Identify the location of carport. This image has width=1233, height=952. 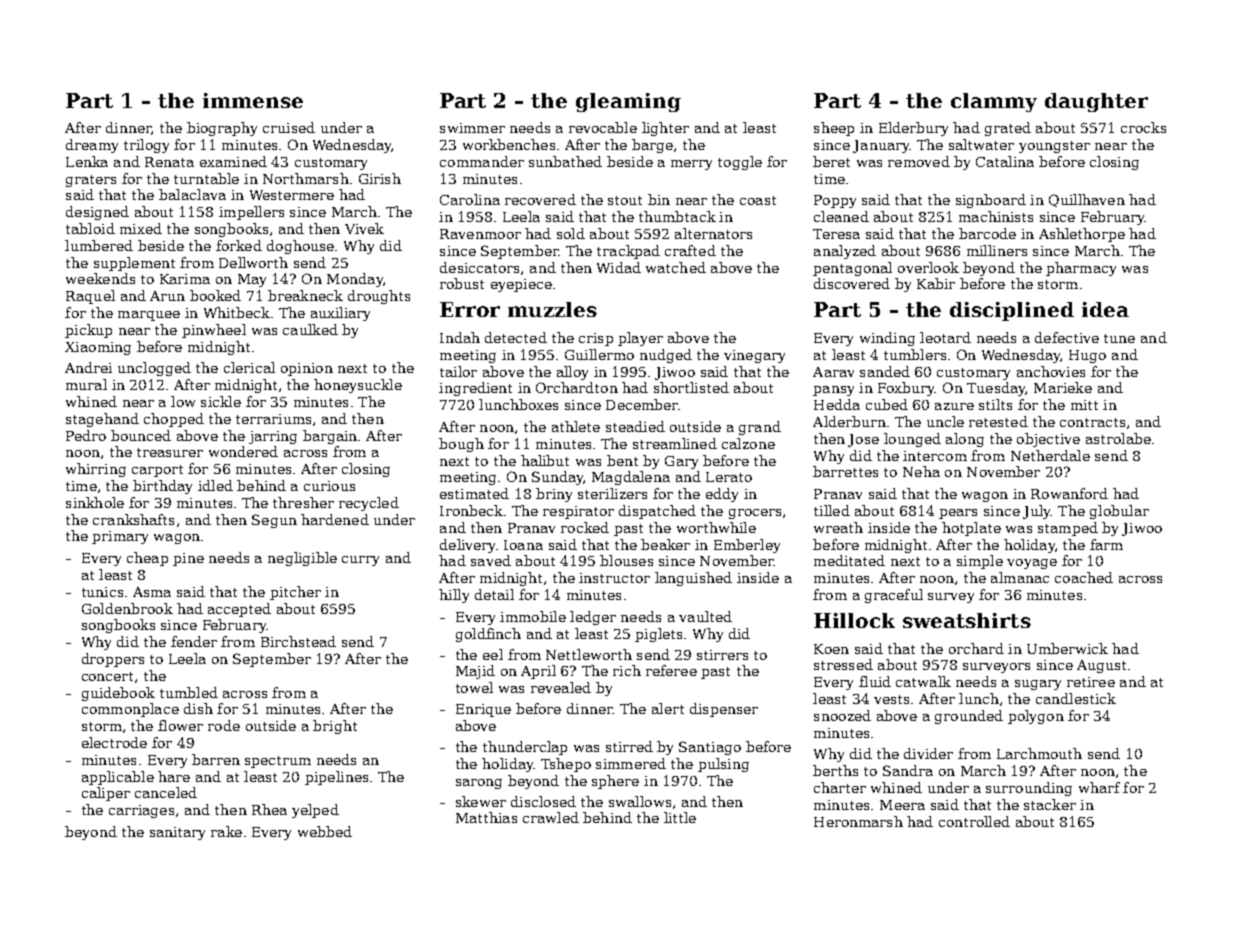
(157, 471).
